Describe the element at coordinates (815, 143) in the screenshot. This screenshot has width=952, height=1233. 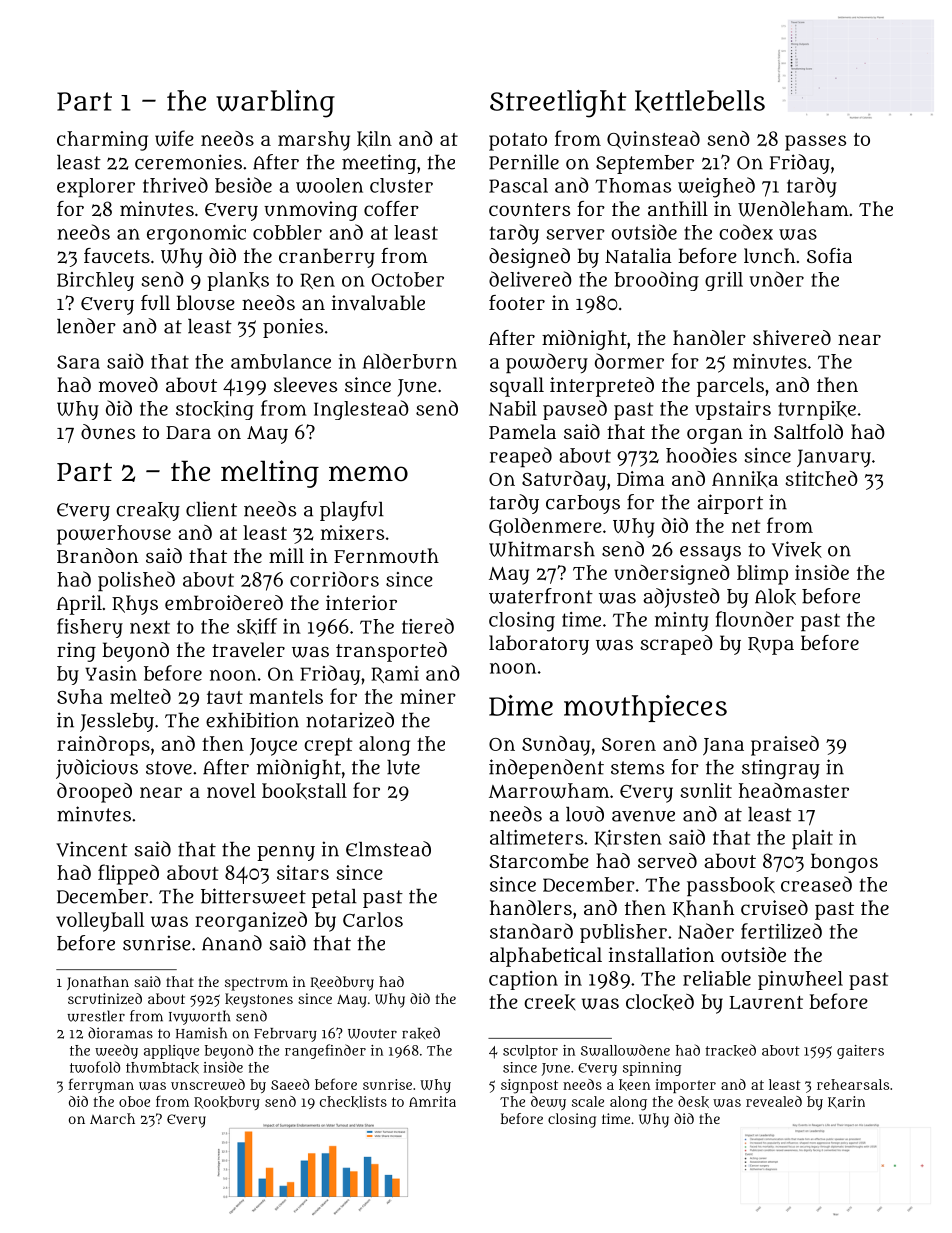
I see `passes` at that location.
